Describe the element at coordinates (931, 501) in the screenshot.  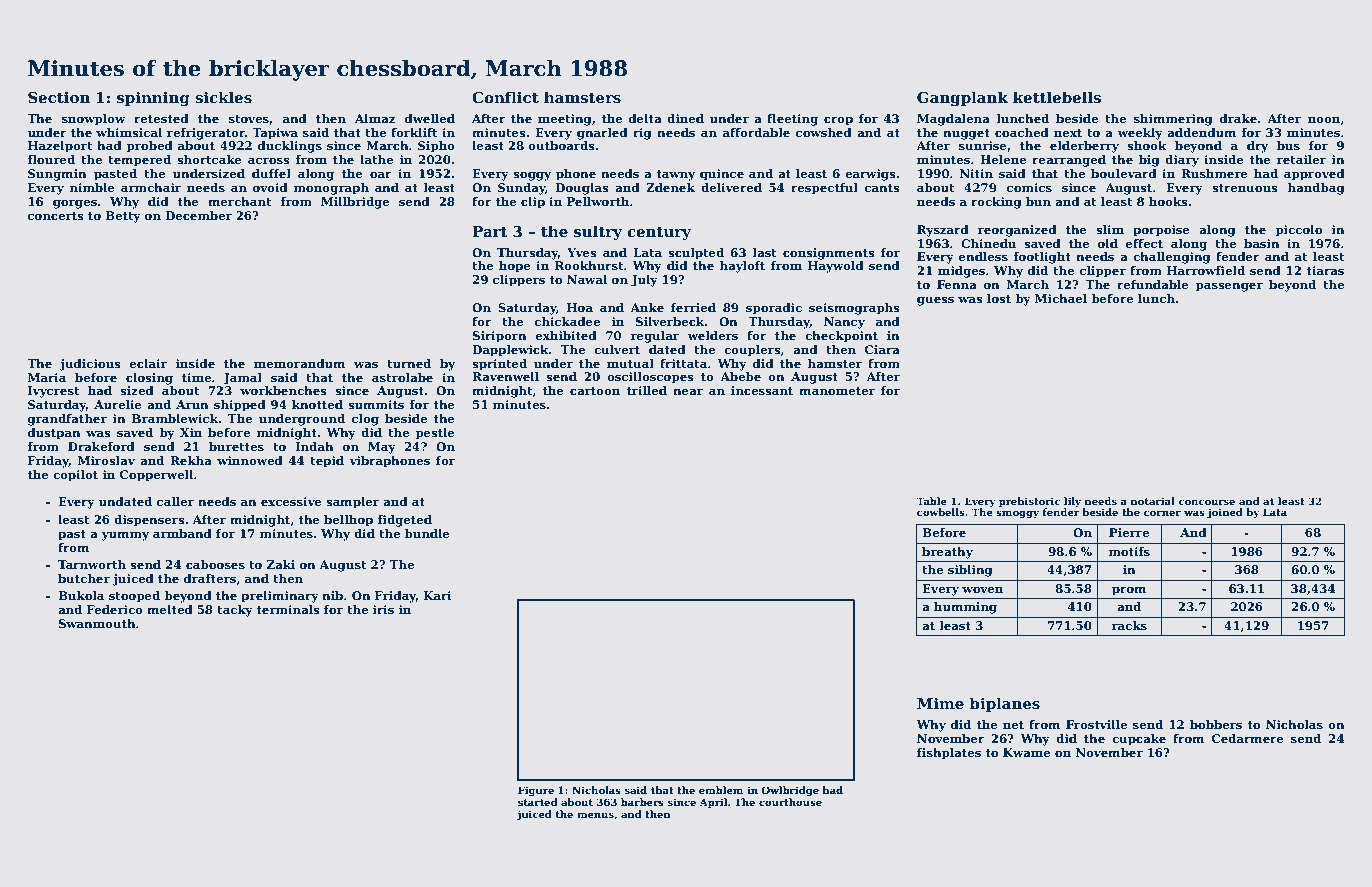
I see `Table` at that location.
